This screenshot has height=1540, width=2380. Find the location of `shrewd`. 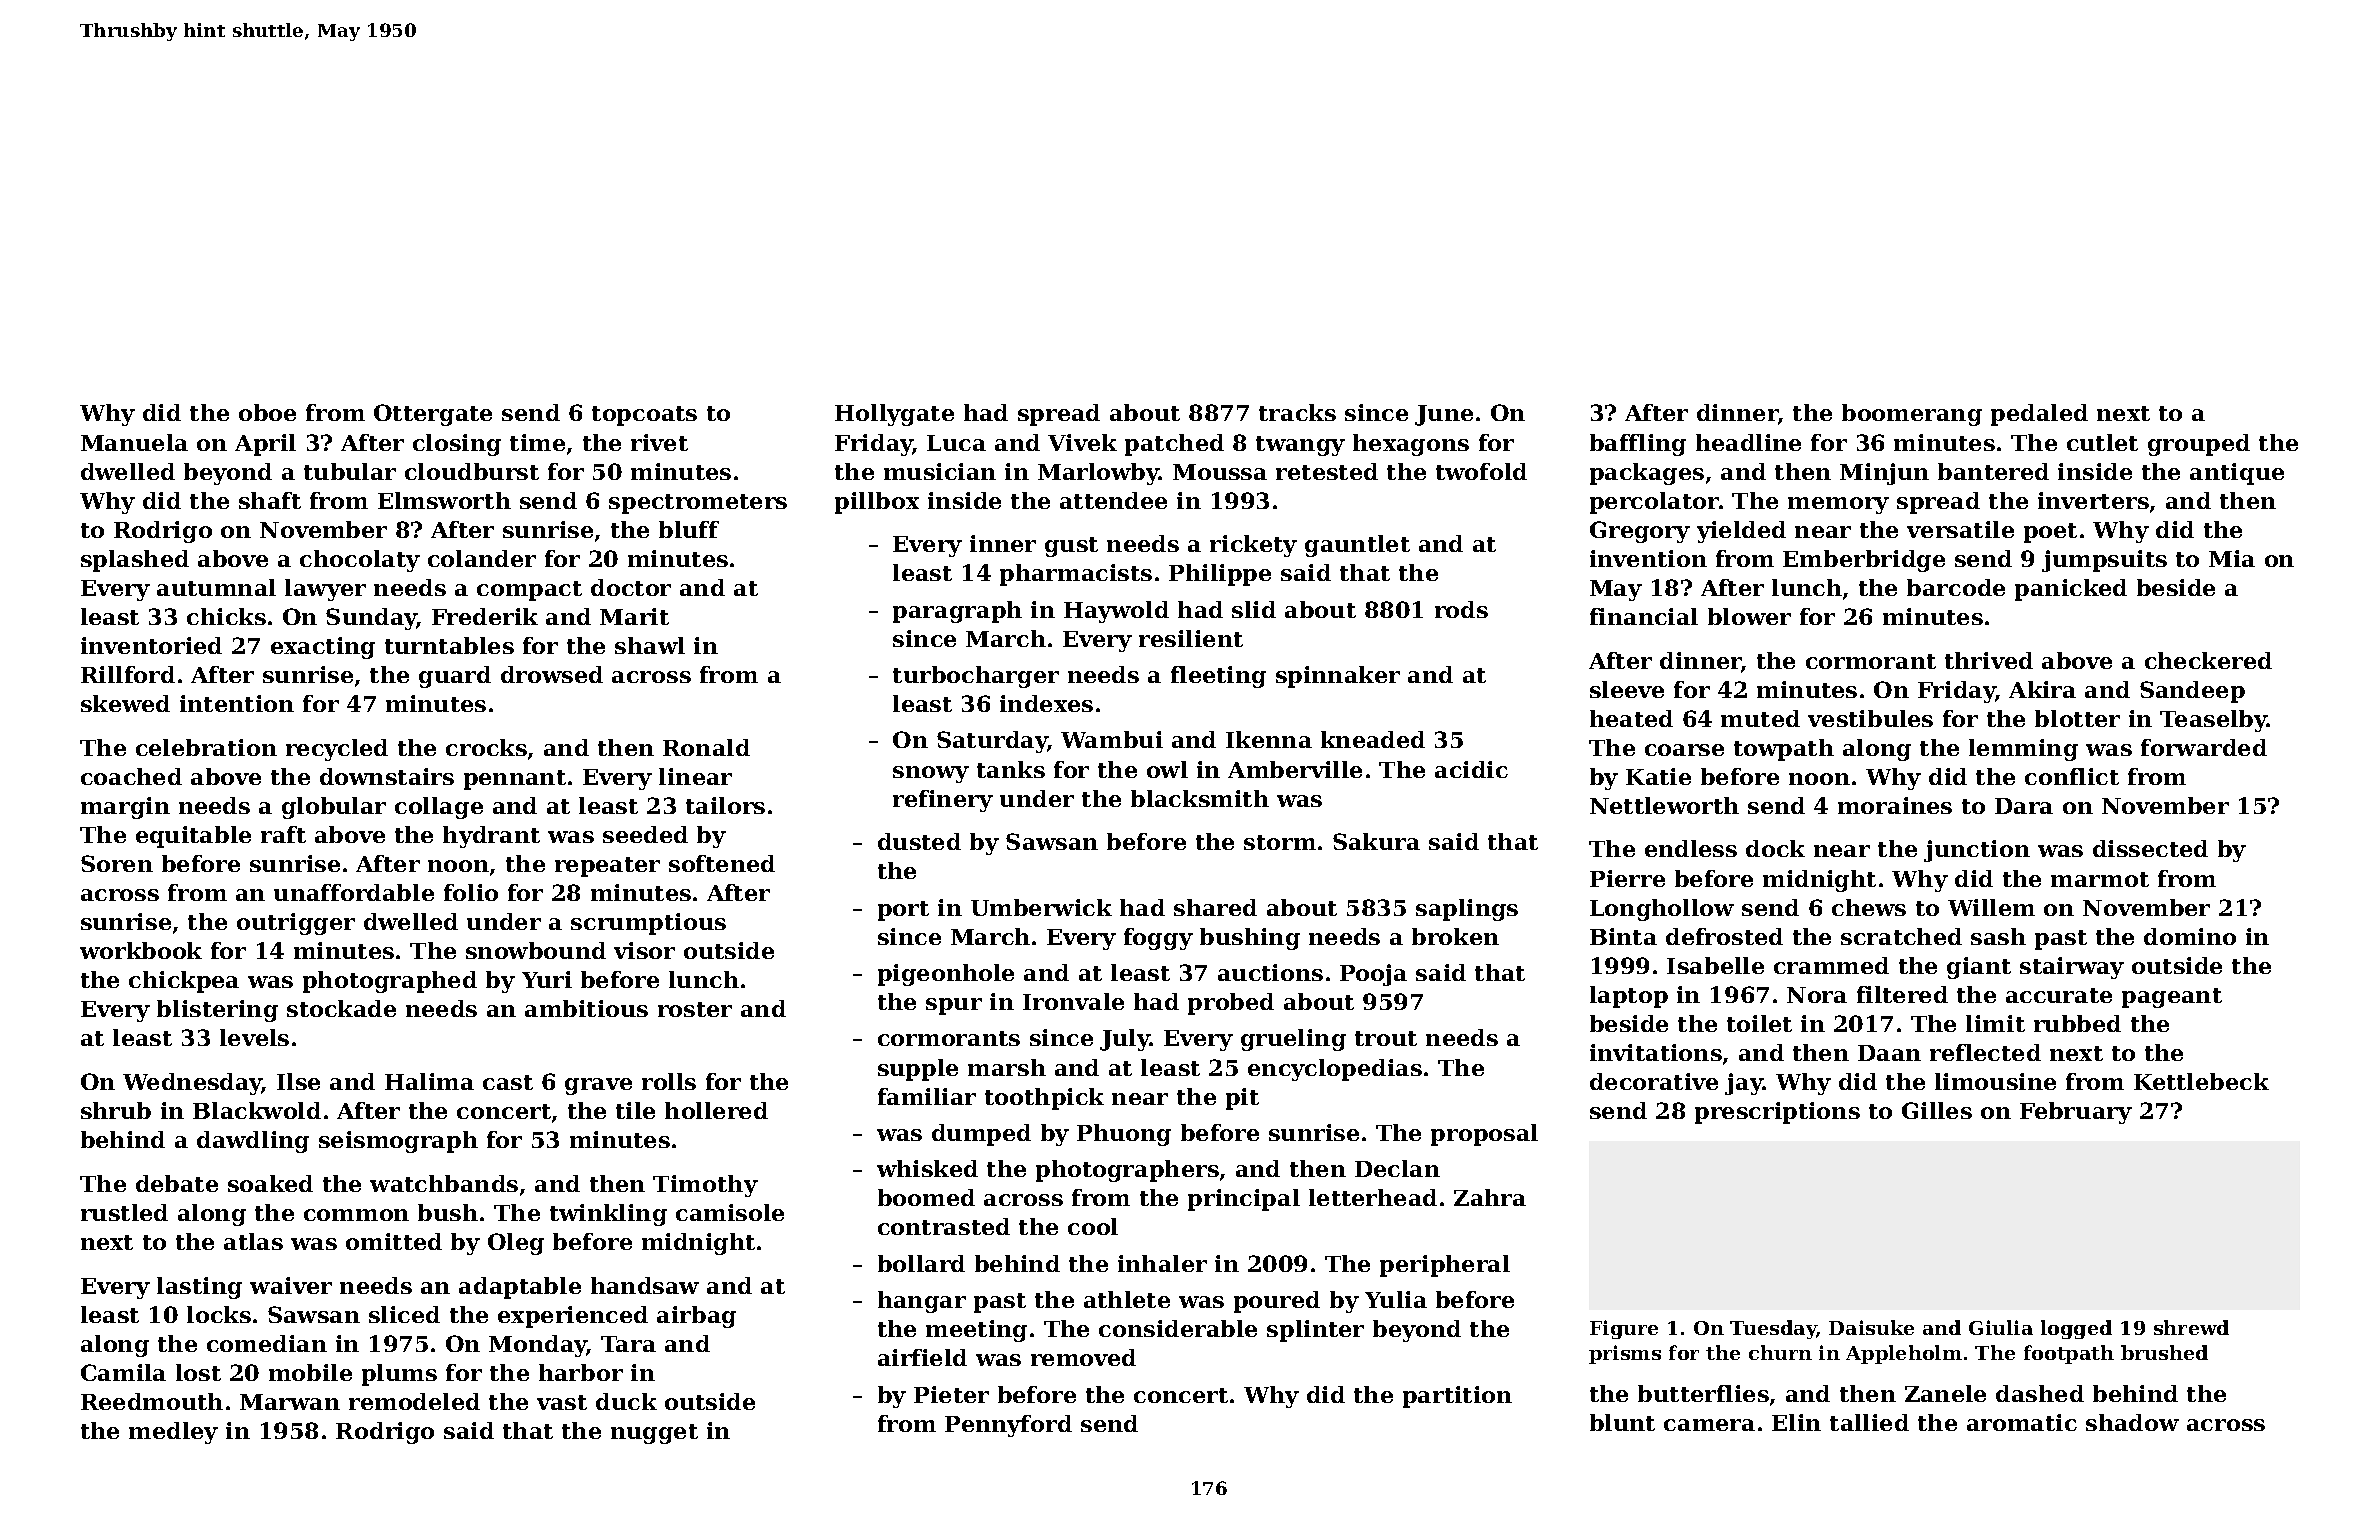

shrewd is located at coordinates (2191, 1327).
